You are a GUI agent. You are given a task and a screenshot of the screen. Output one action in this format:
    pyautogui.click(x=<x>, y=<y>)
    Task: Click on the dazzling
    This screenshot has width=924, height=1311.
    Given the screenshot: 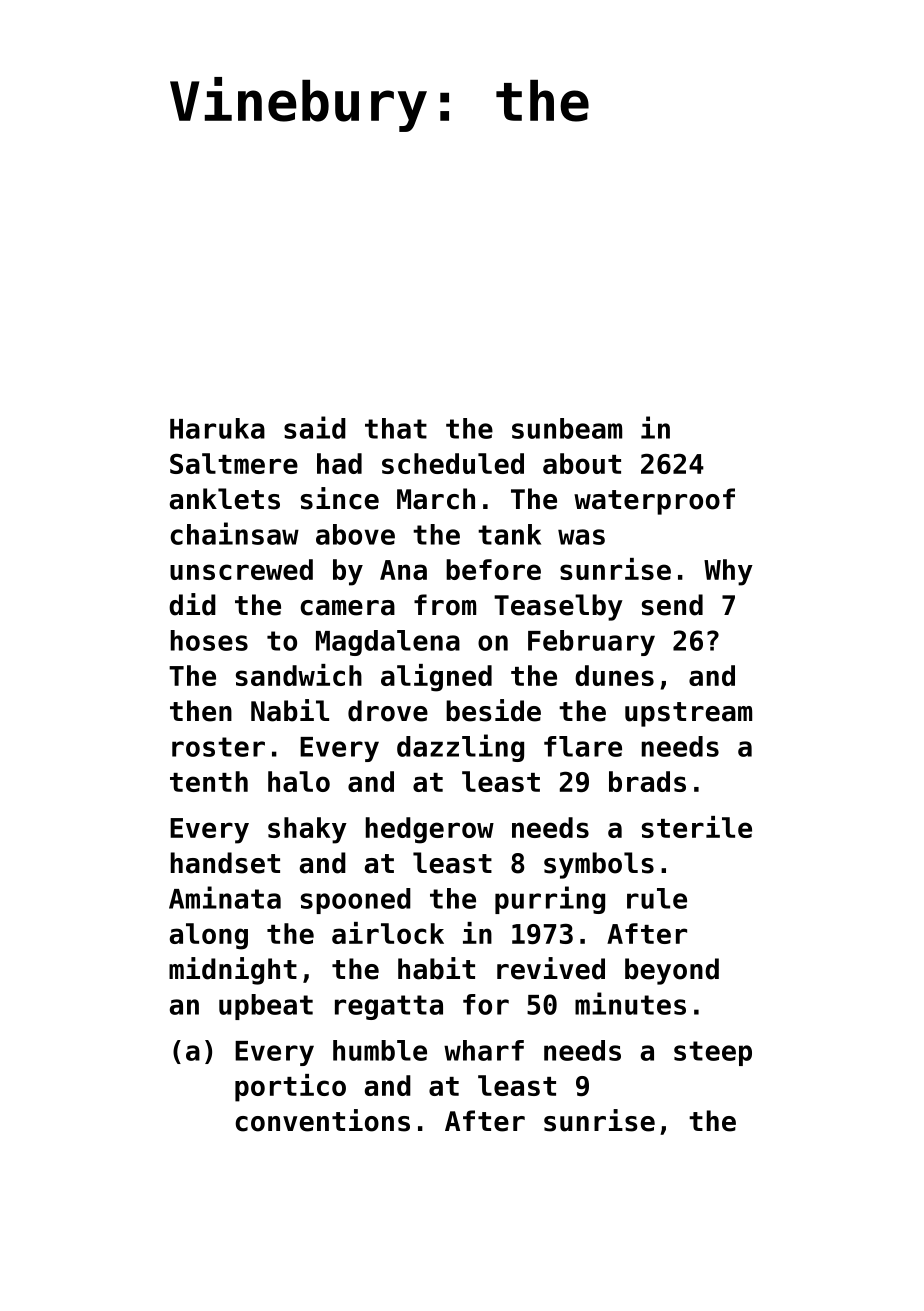 What is the action you would take?
    pyautogui.click(x=460, y=748)
